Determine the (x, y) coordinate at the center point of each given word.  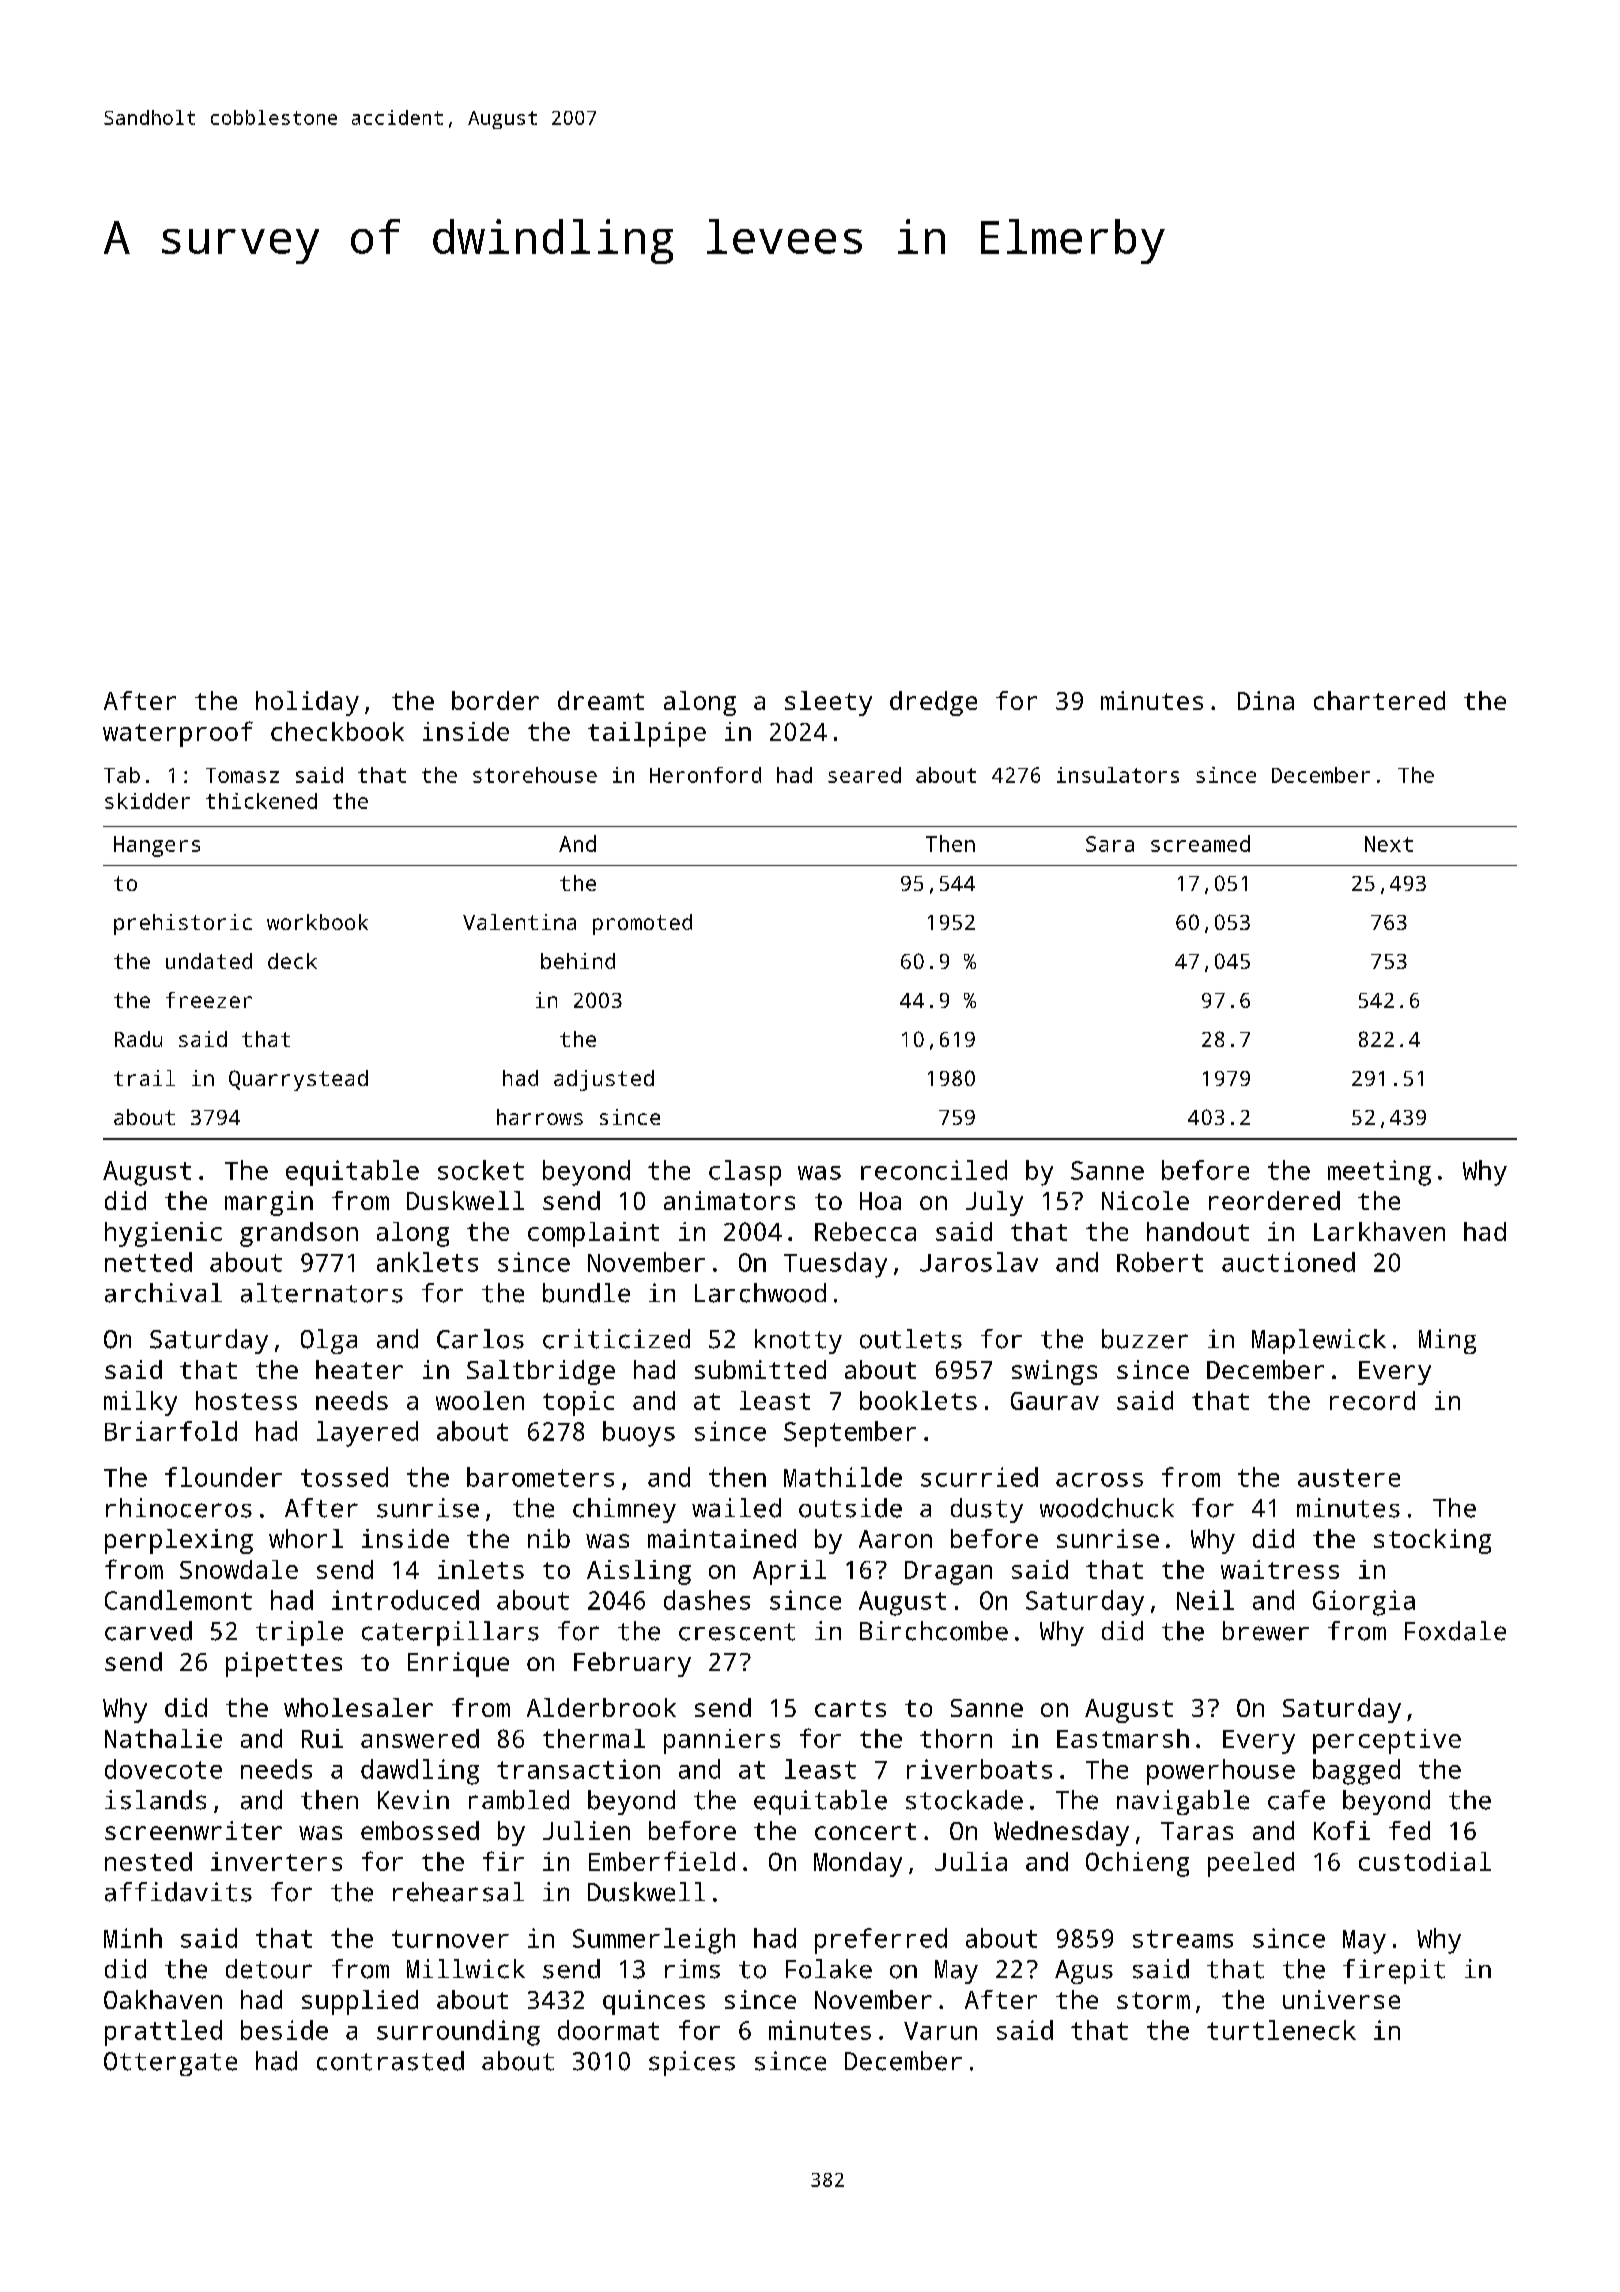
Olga (329, 1341)
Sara (1110, 844)
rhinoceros (179, 1508)
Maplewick (1319, 1341)
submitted (760, 1369)
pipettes (284, 1664)
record (1372, 1400)
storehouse (535, 775)
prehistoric (183, 924)
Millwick (466, 1969)
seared (864, 775)
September (850, 1434)
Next (1389, 844)
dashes (707, 1600)
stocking (1432, 1541)
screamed (1200, 843)
